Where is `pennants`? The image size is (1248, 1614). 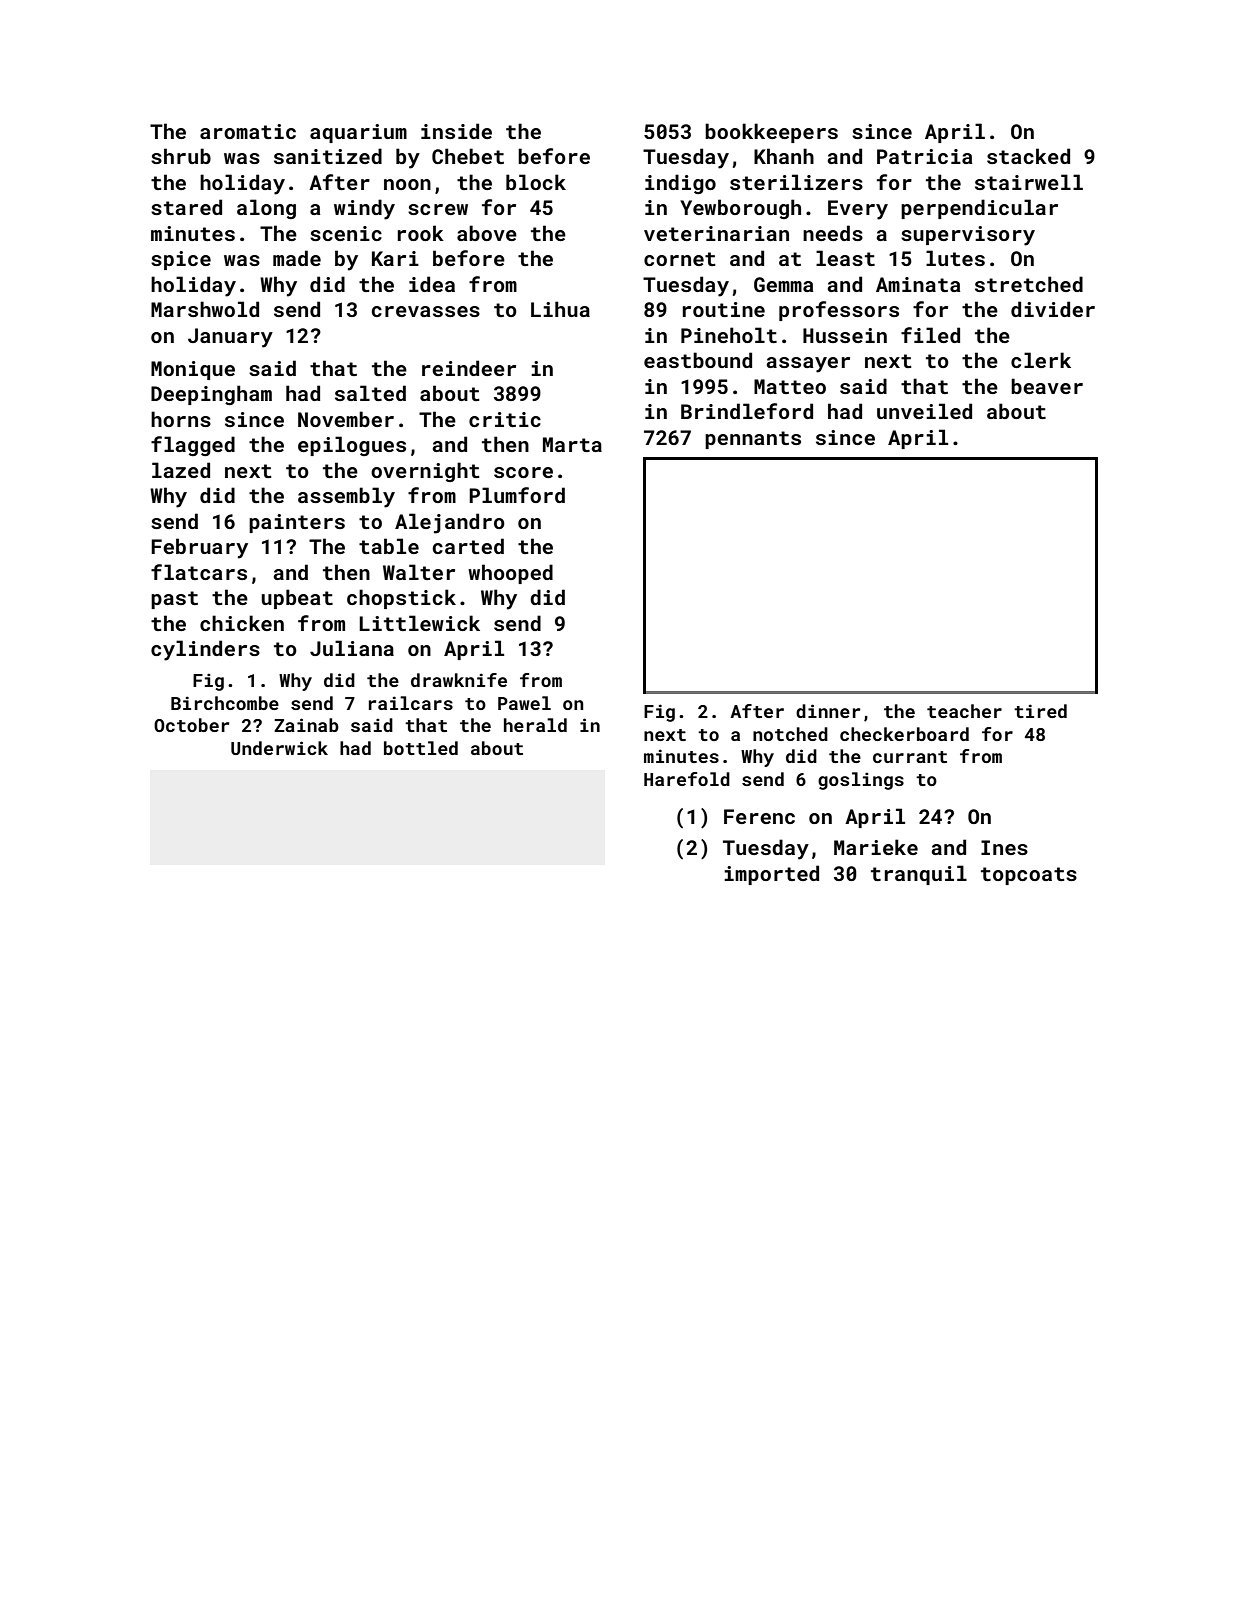 pennants is located at coordinates (753, 440).
